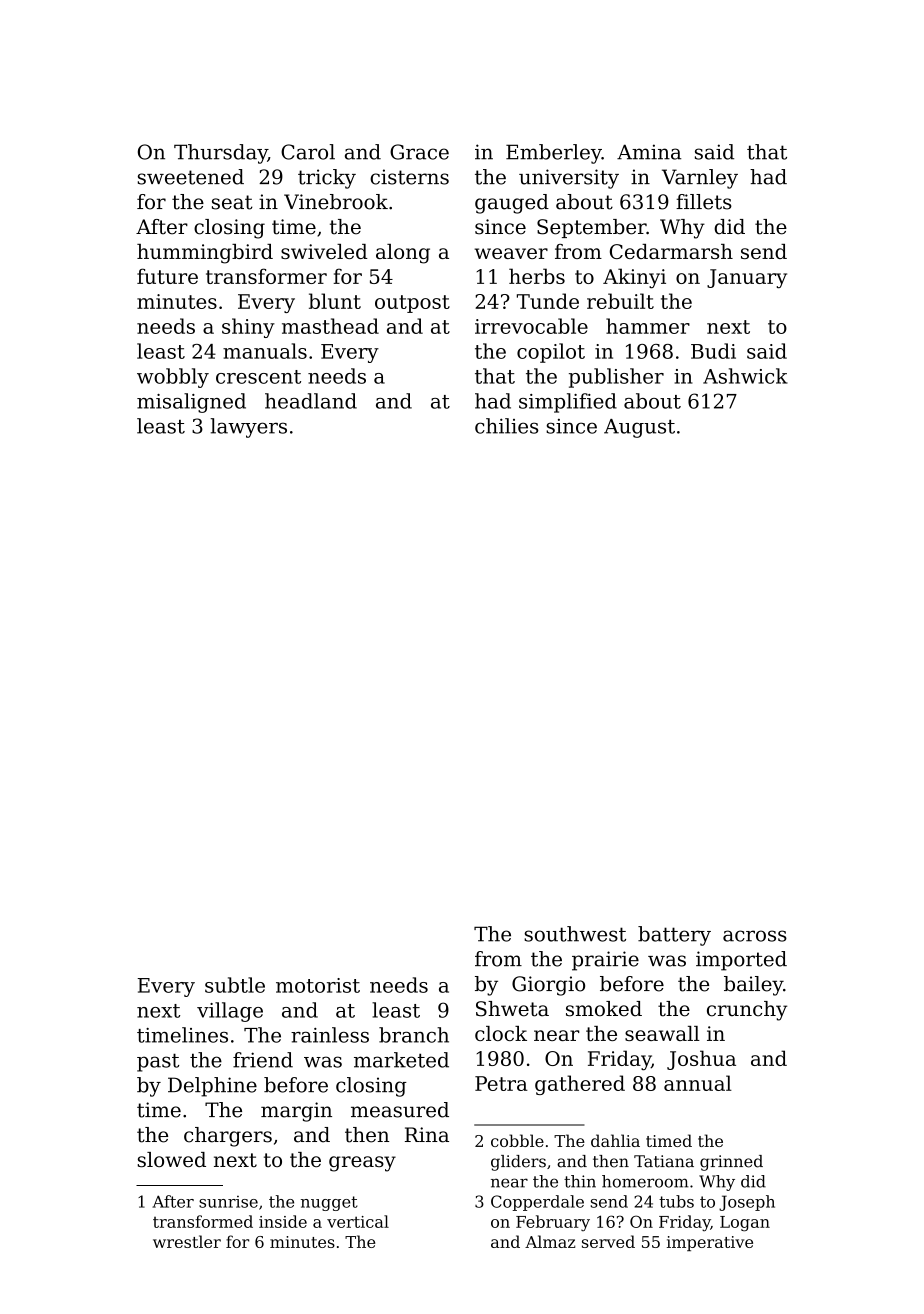 The height and width of the screenshot is (1314, 924). Describe the element at coordinates (507, 426) in the screenshot. I see `chilies` at that location.
